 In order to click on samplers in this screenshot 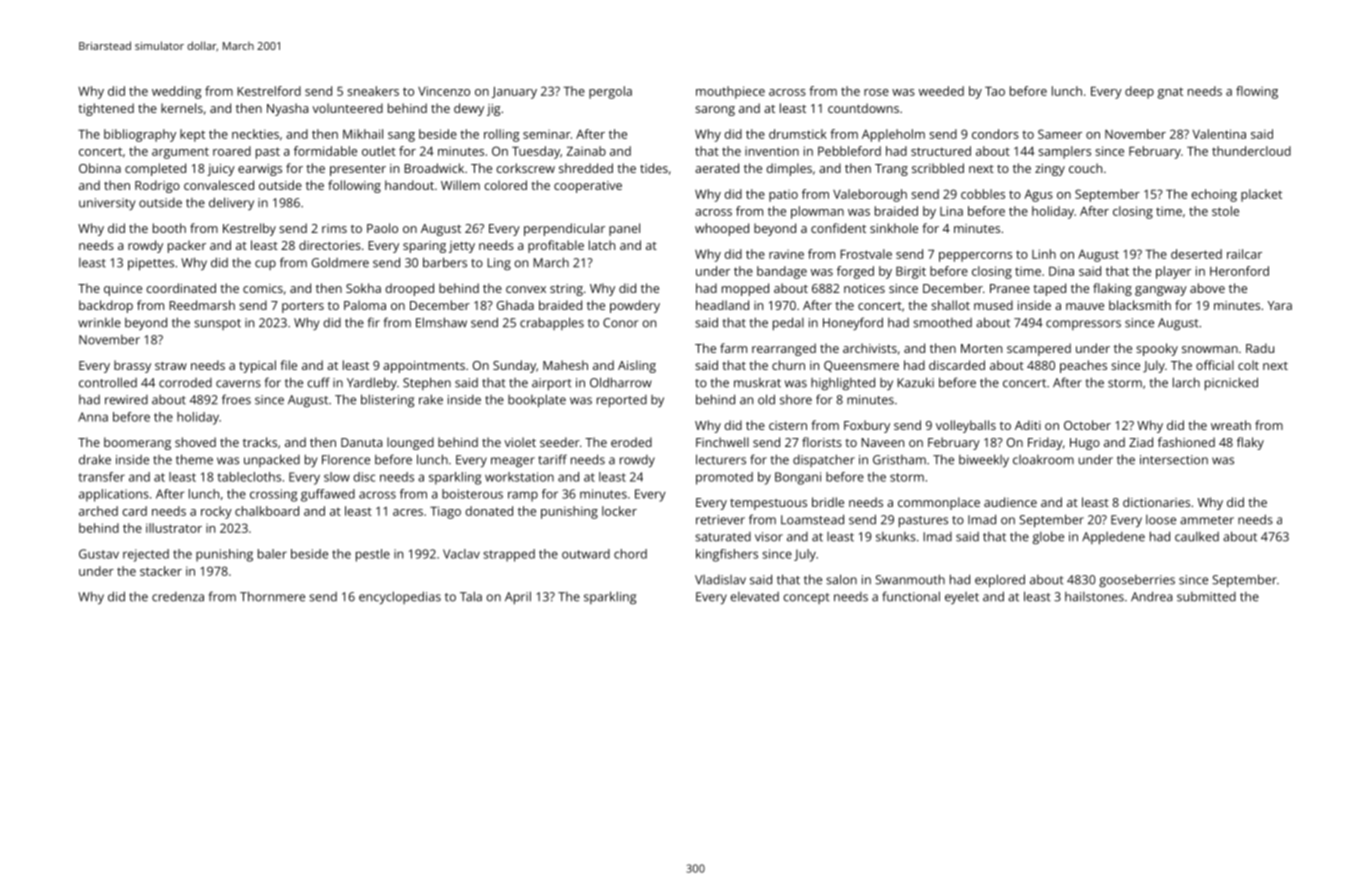, I will do `click(1064, 152)`.
